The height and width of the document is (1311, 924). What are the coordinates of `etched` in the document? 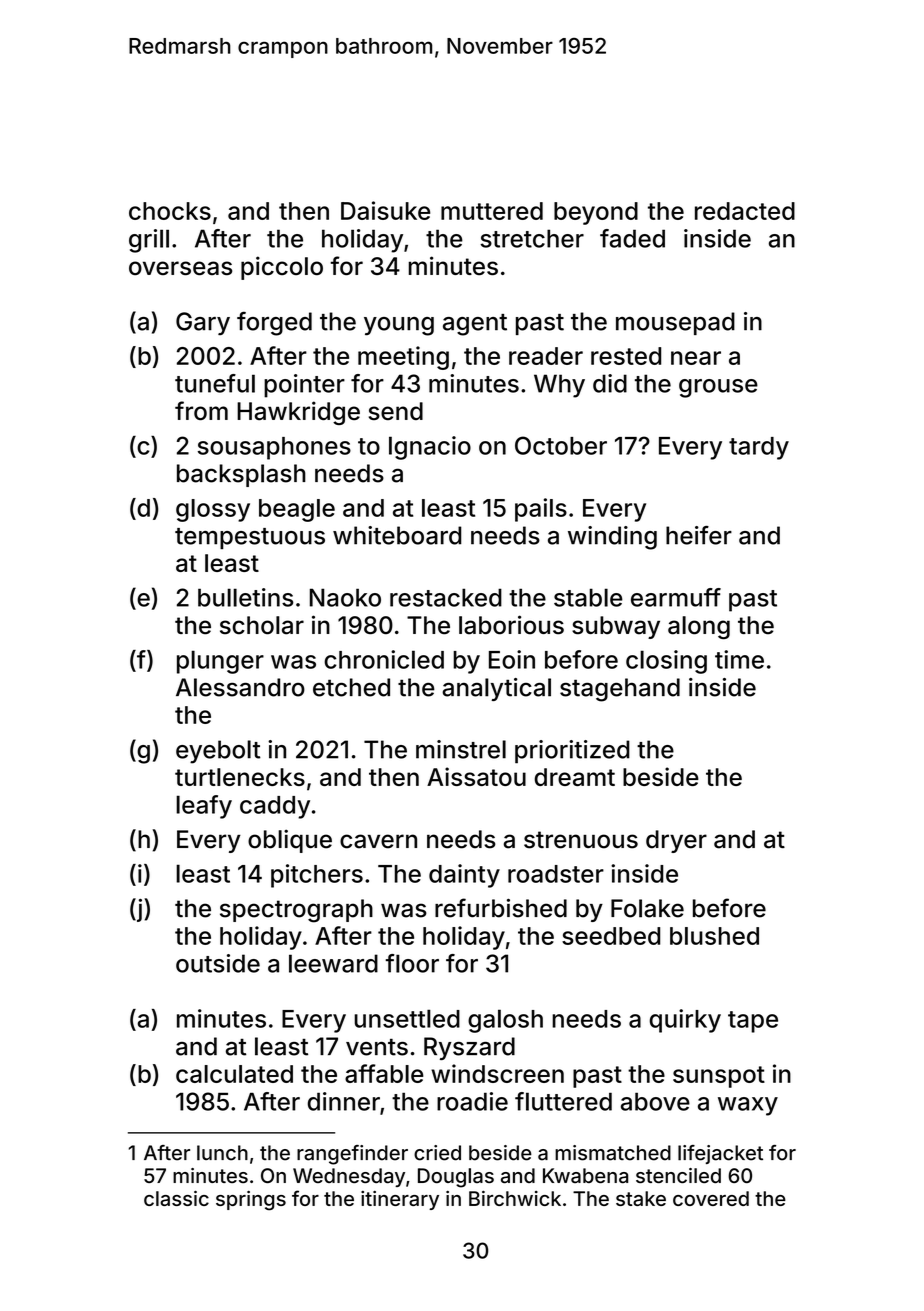 It's located at (351, 687).
